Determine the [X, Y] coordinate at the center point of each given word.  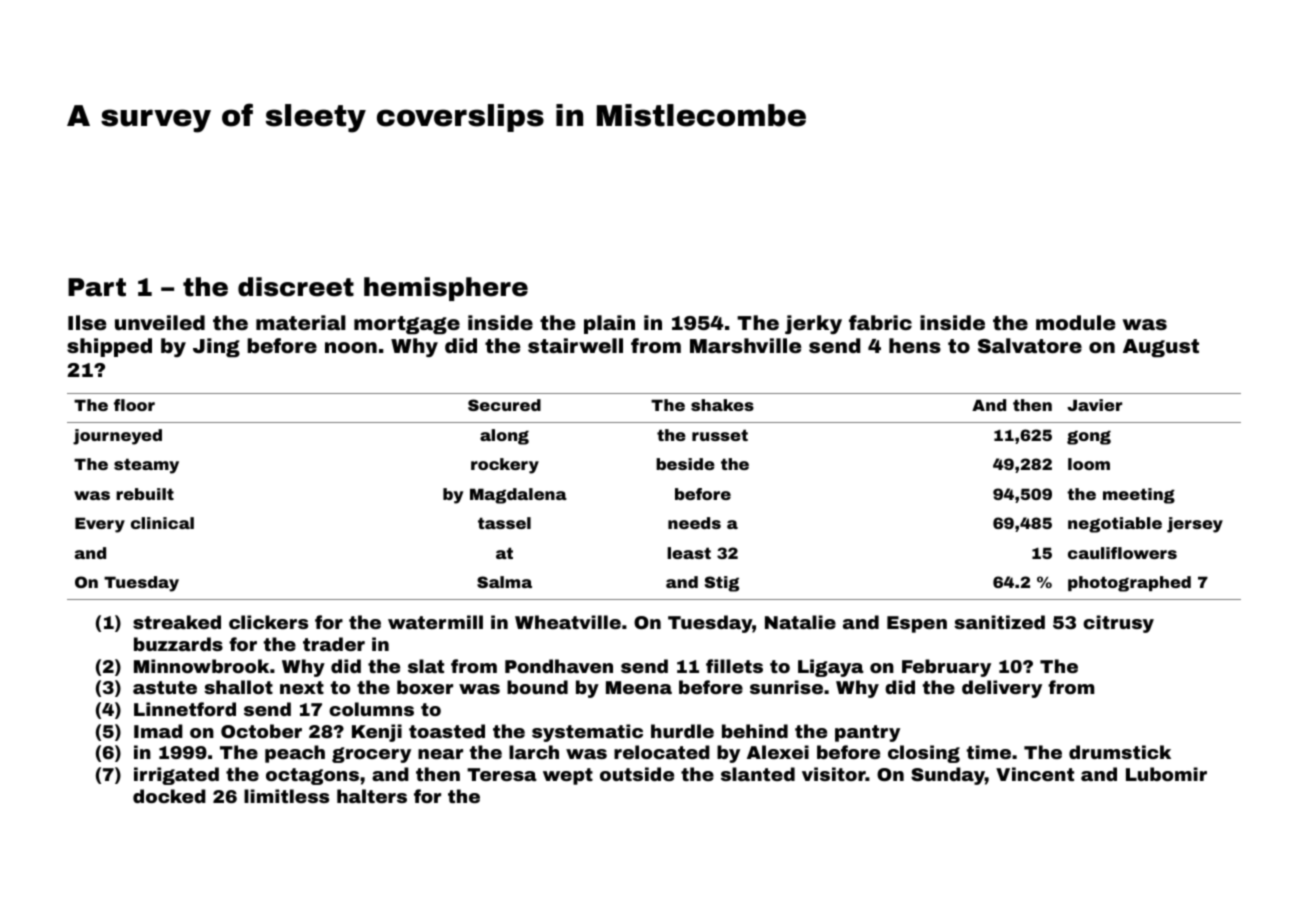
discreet [296, 287]
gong [1089, 437]
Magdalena [518, 496]
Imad [158, 731]
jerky [813, 324]
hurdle [682, 731]
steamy [146, 466]
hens [915, 345]
